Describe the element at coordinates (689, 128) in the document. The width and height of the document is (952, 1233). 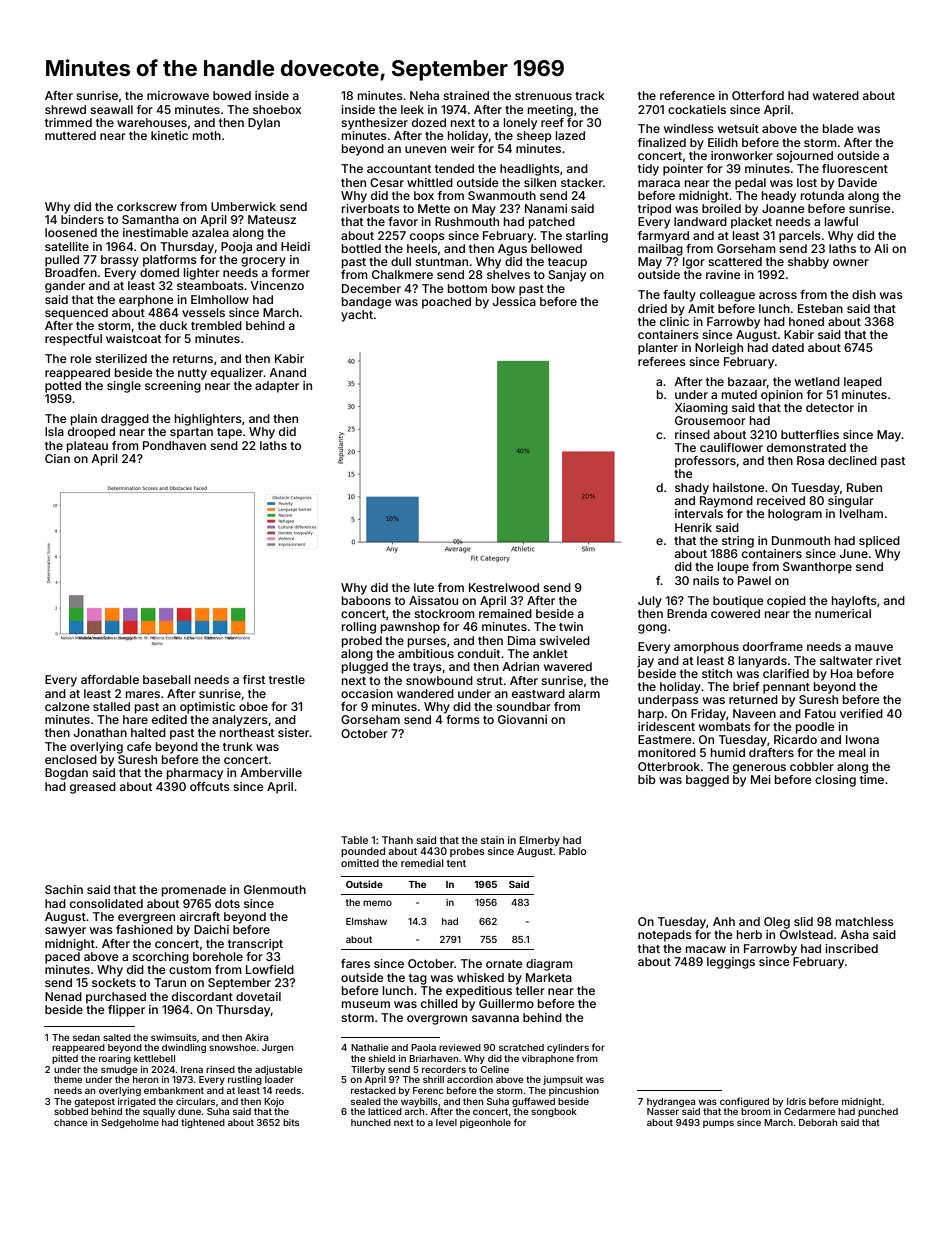
I see `windless` at that location.
